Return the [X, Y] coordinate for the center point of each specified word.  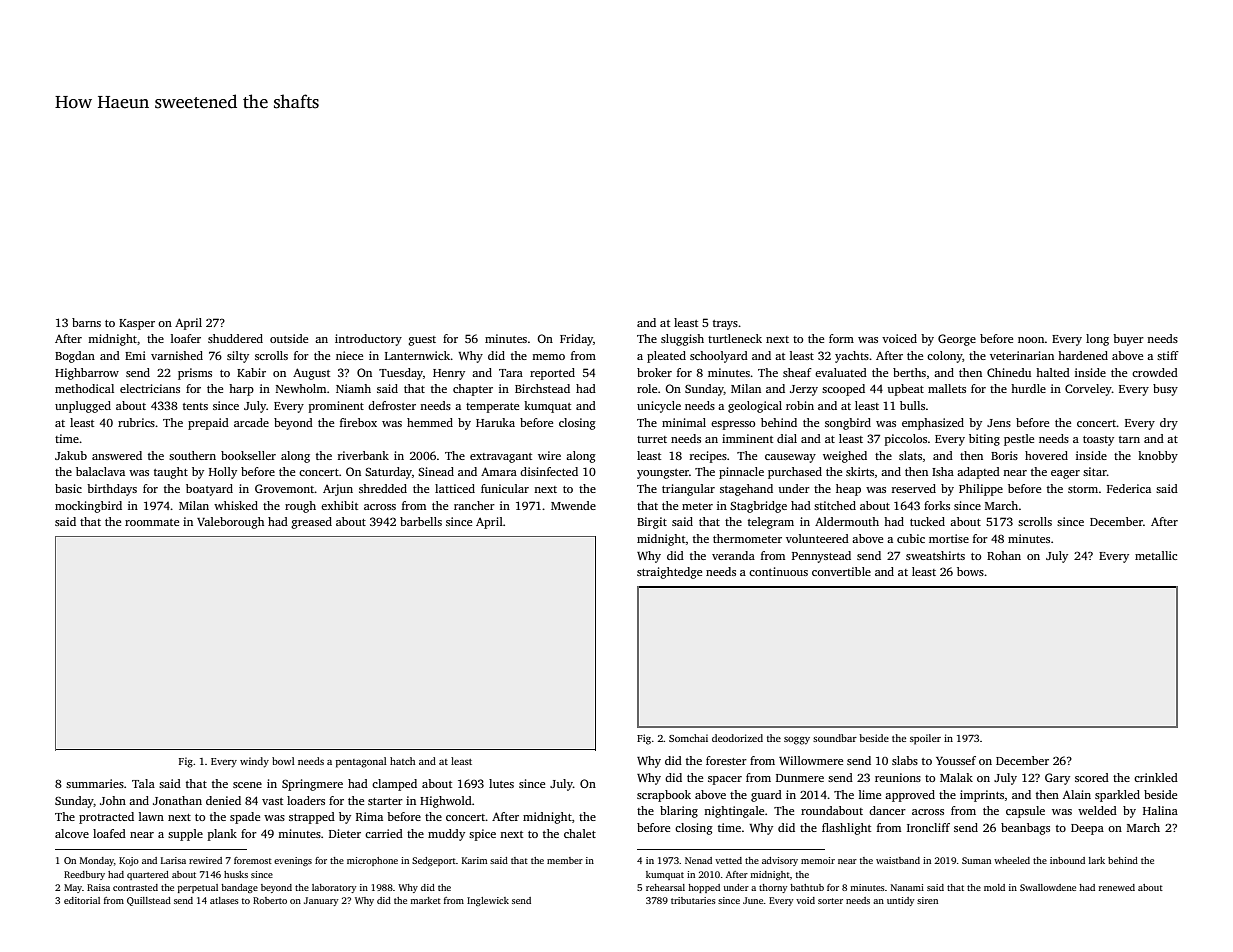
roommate [152, 522]
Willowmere [811, 760]
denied [223, 800]
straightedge [669, 573]
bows [970, 571]
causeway [790, 458]
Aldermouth [847, 521]
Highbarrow [87, 374]
